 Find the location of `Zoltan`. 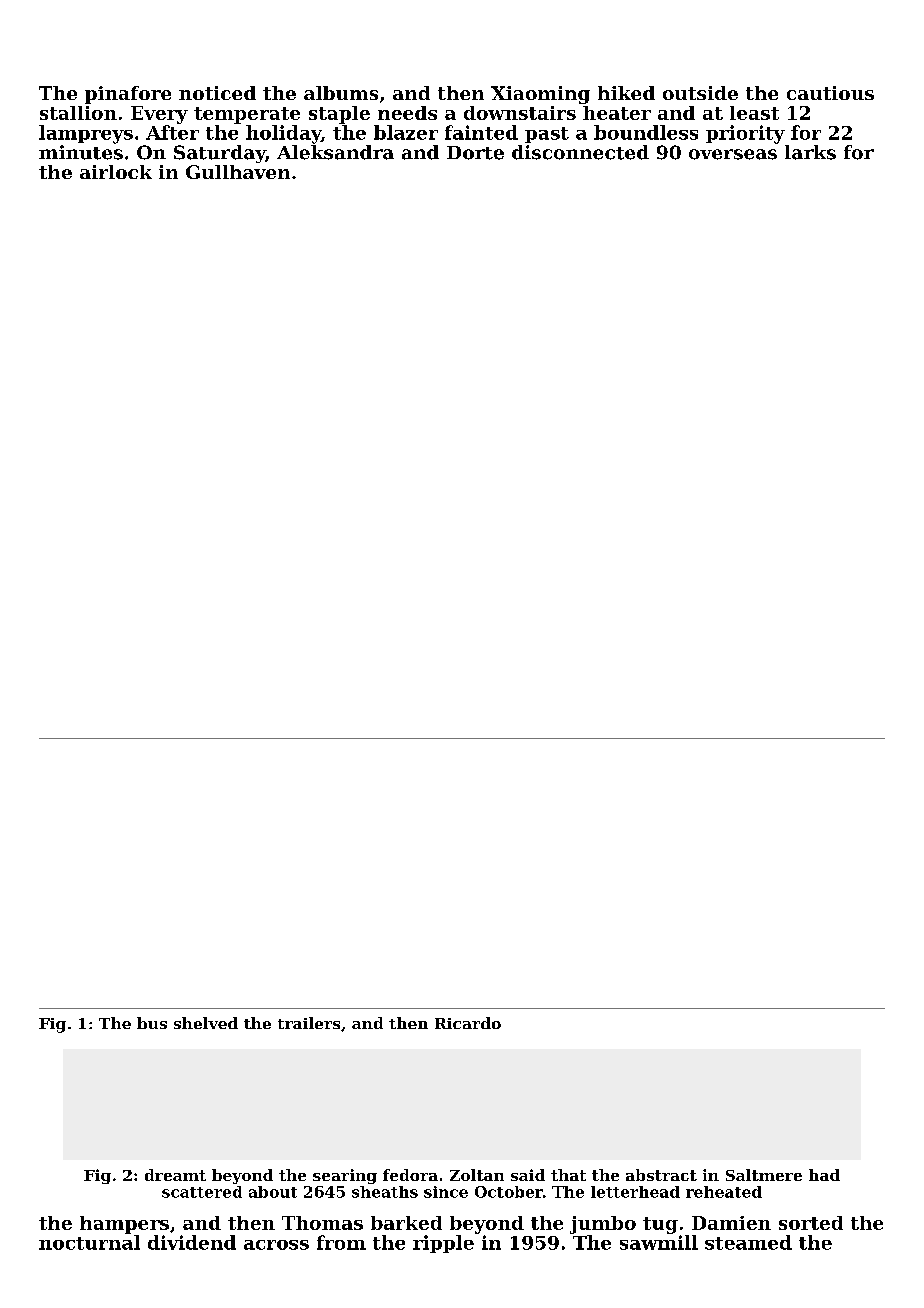

Zoltan is located at coordinates (477, 1175).
